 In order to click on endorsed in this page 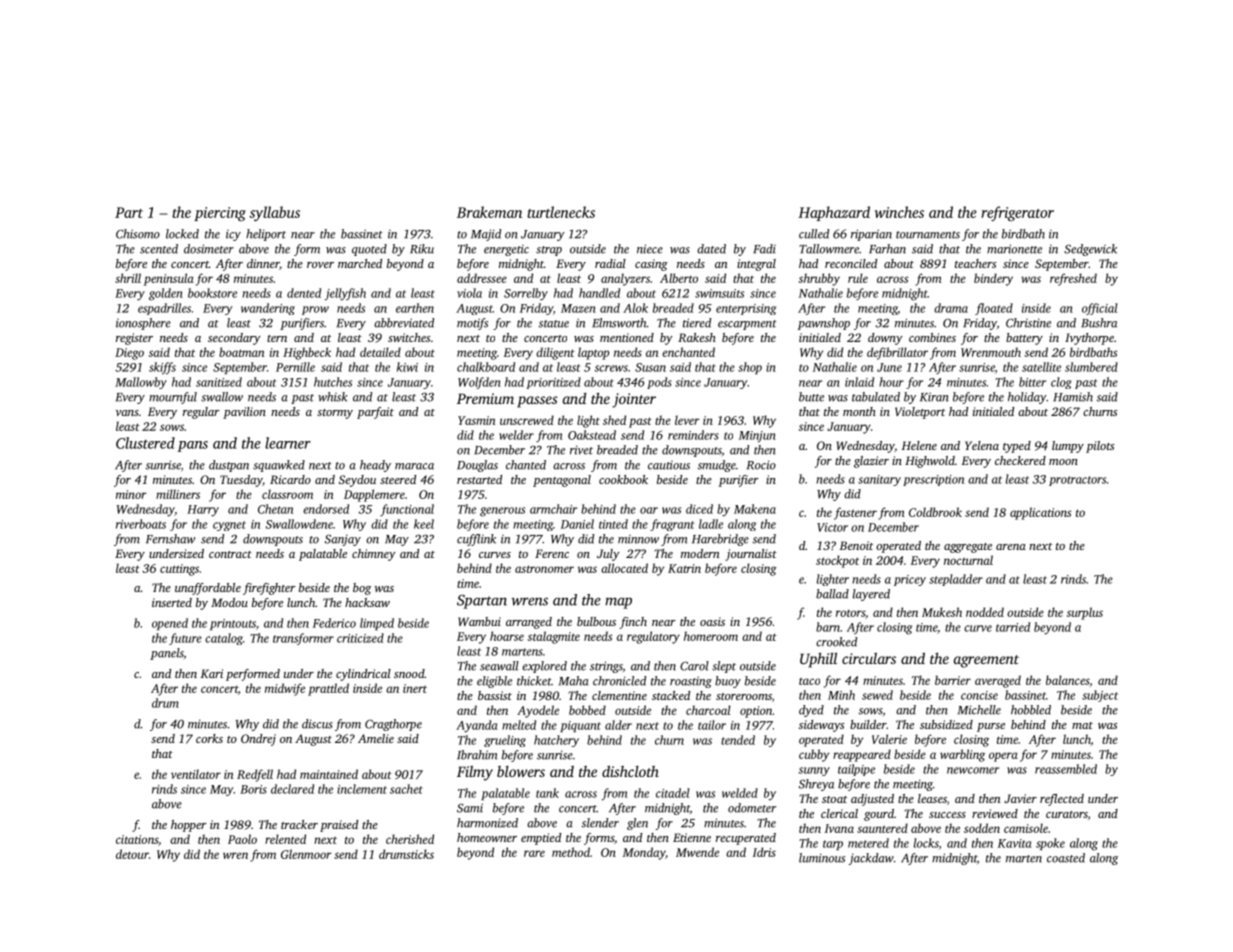, I will do `click(326, 509)`.
